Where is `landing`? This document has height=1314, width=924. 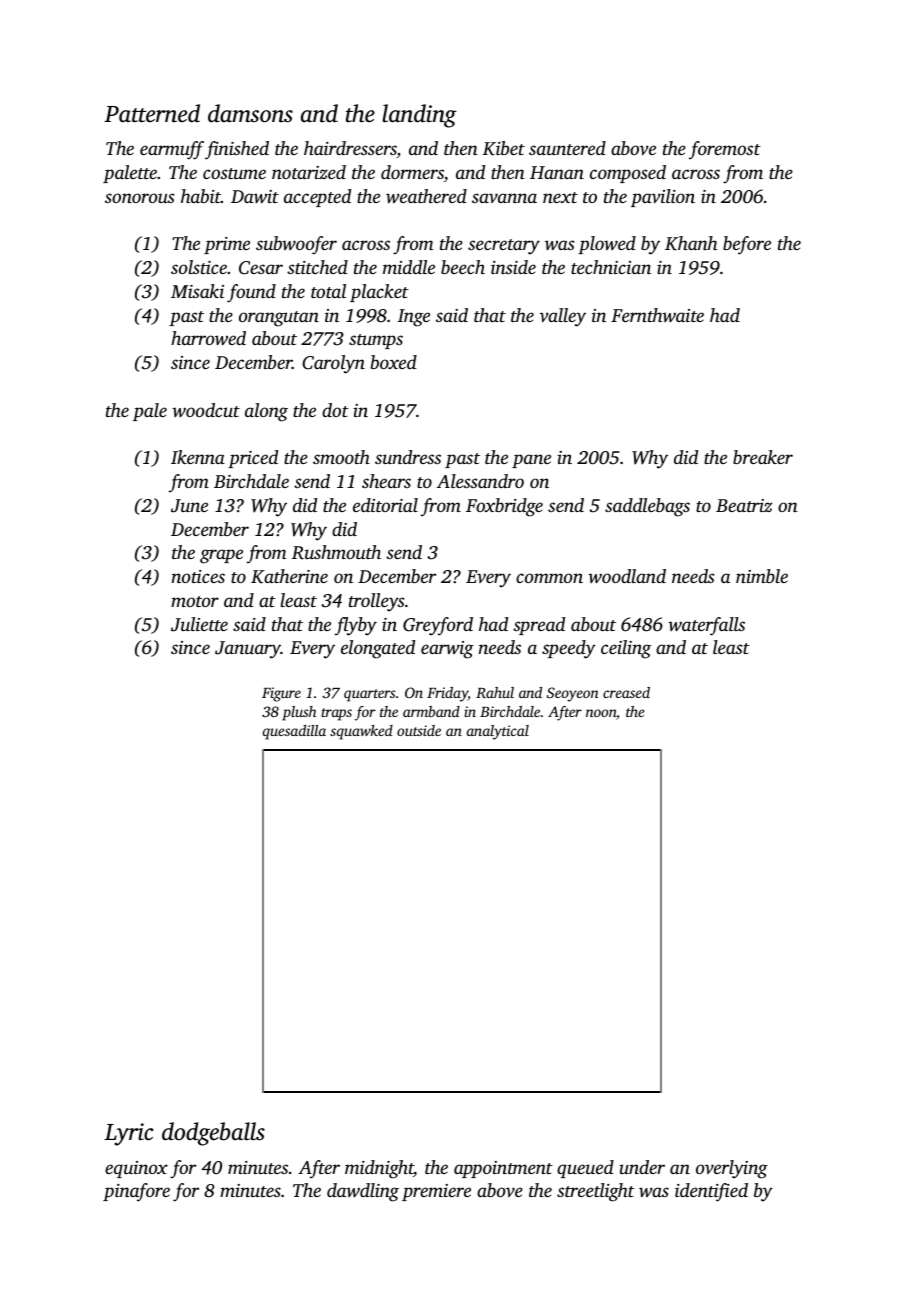 landing is located at coordinates (419, 116).
